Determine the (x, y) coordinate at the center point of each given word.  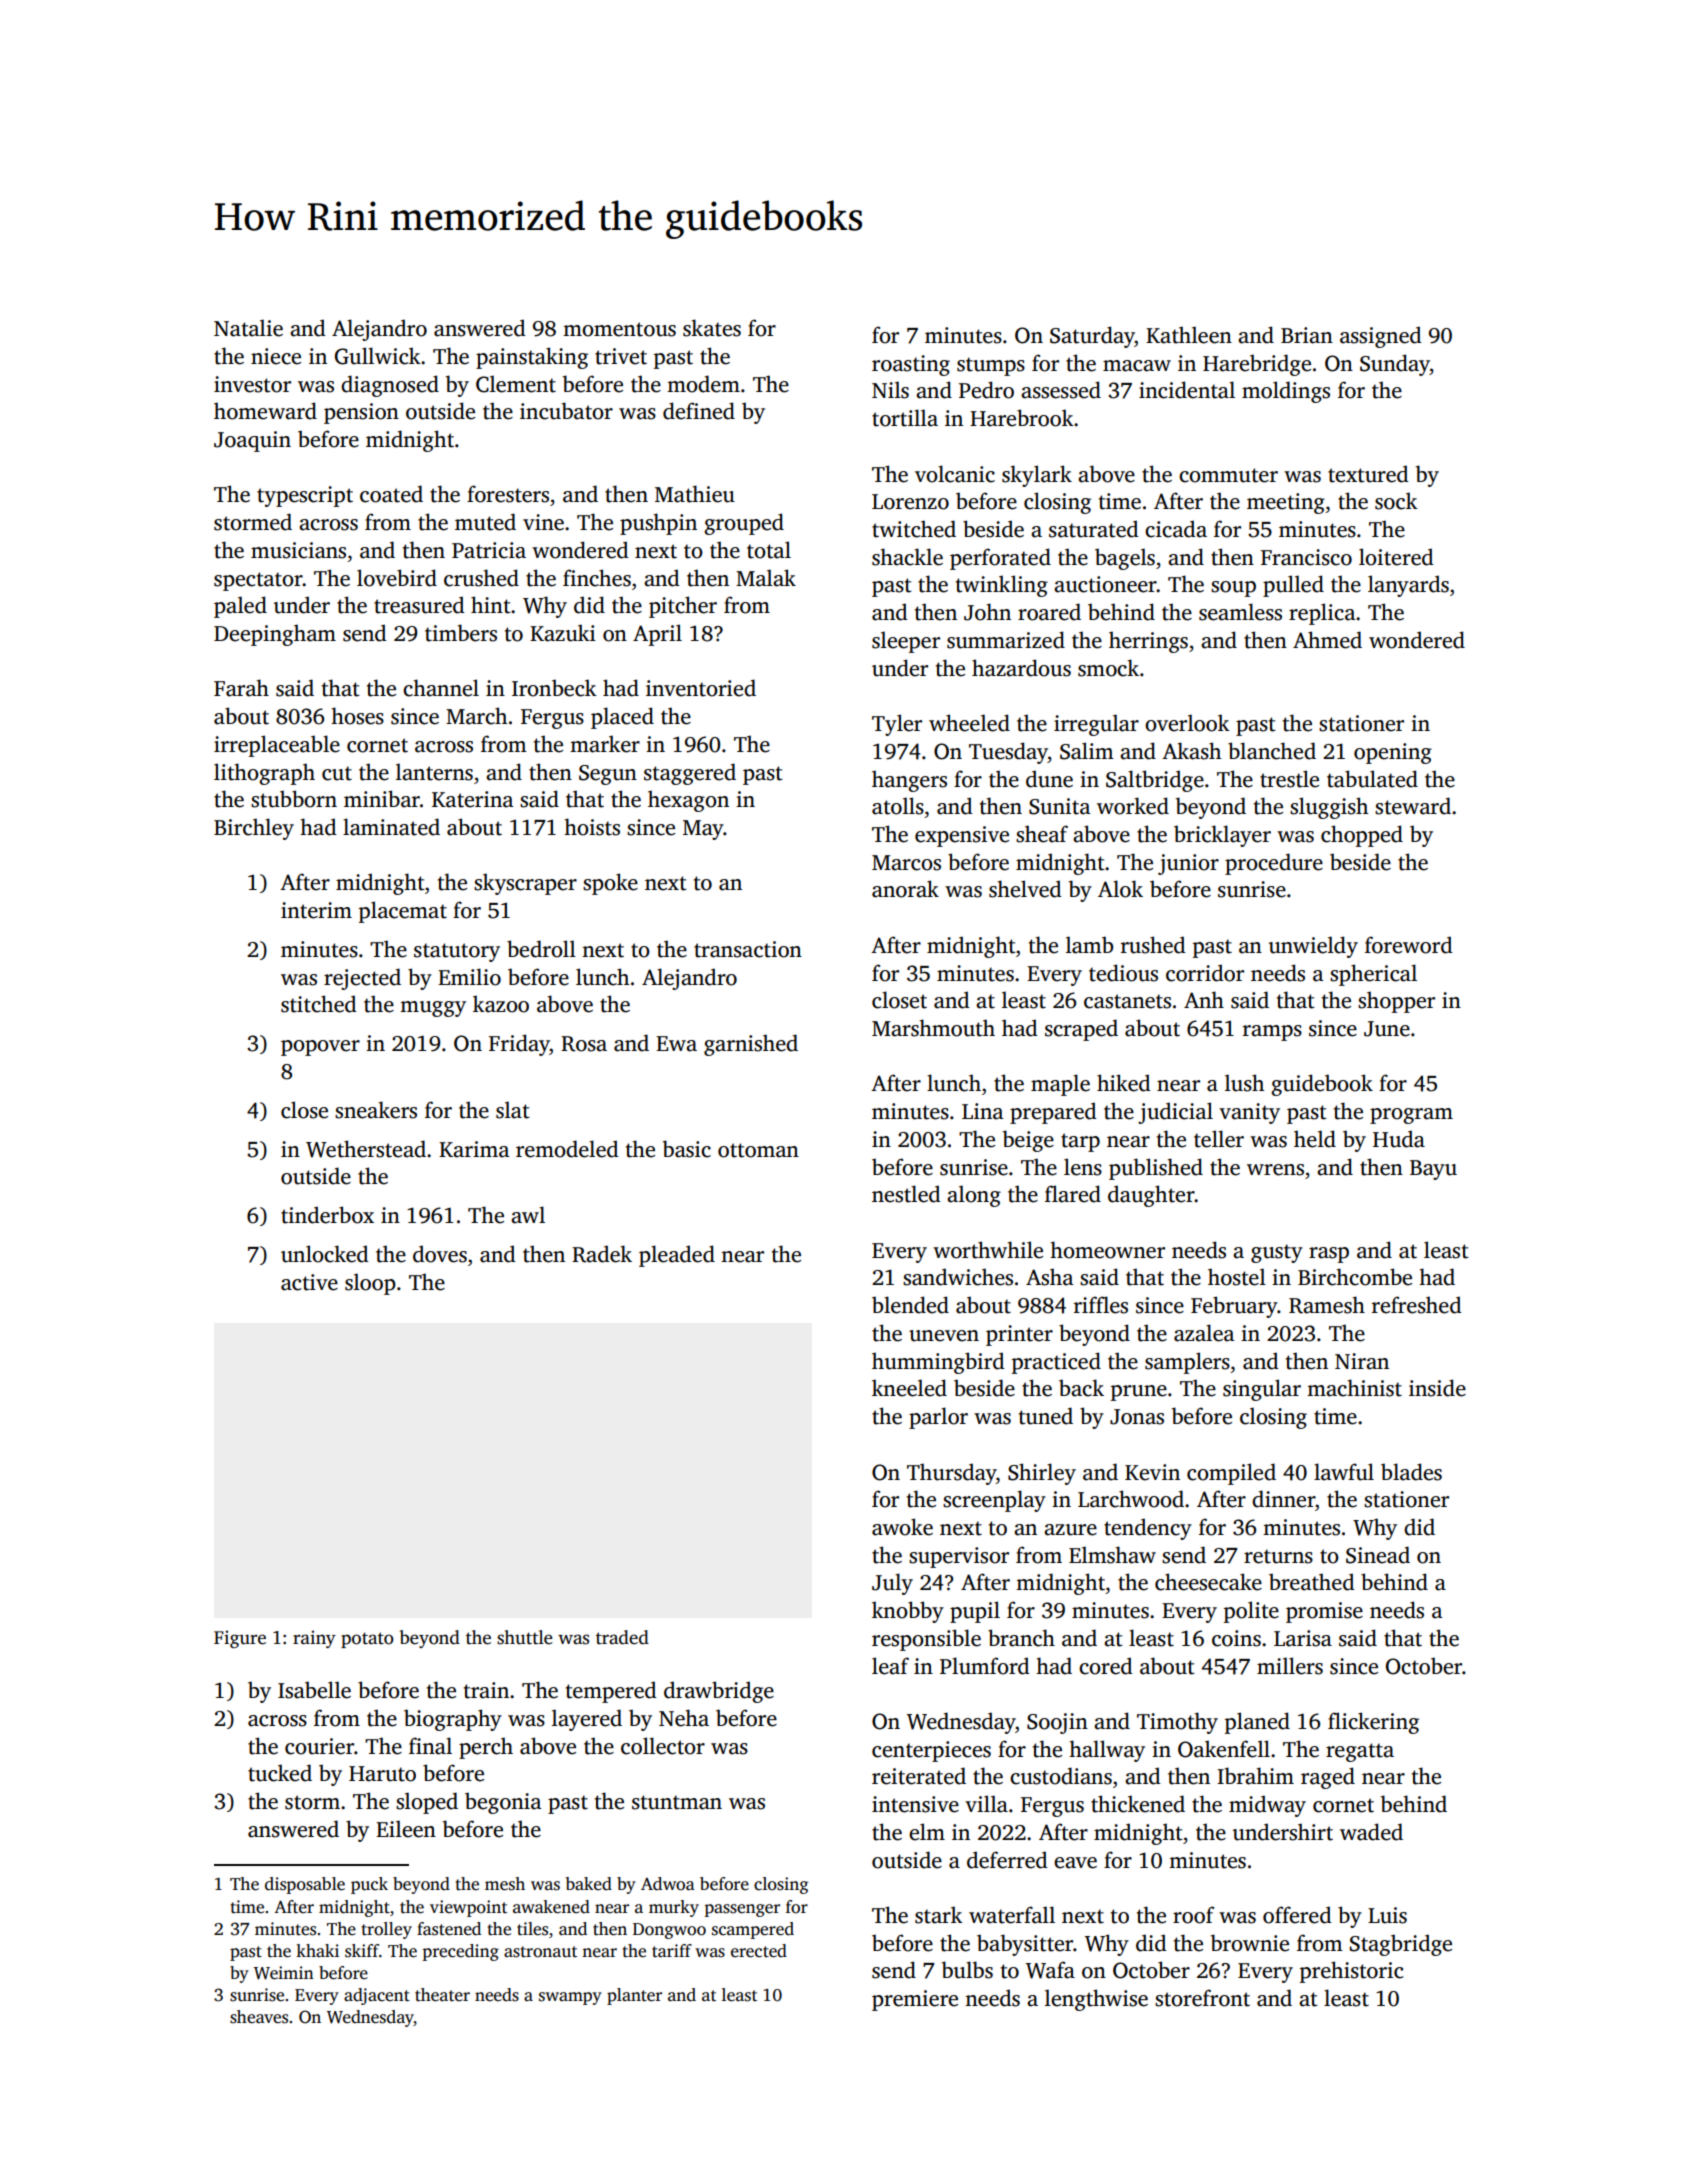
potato (367, 1640)
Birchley (254, 829)
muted (485, 522)
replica (1322, 614)
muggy (433, 1009)
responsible (926, 1640)
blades (1411, 1472)
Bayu (1433, 1170)
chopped (1362, 836)
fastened (449, 1929)
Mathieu (695, 494)
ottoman (758, 1150)
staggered (690, 774)
